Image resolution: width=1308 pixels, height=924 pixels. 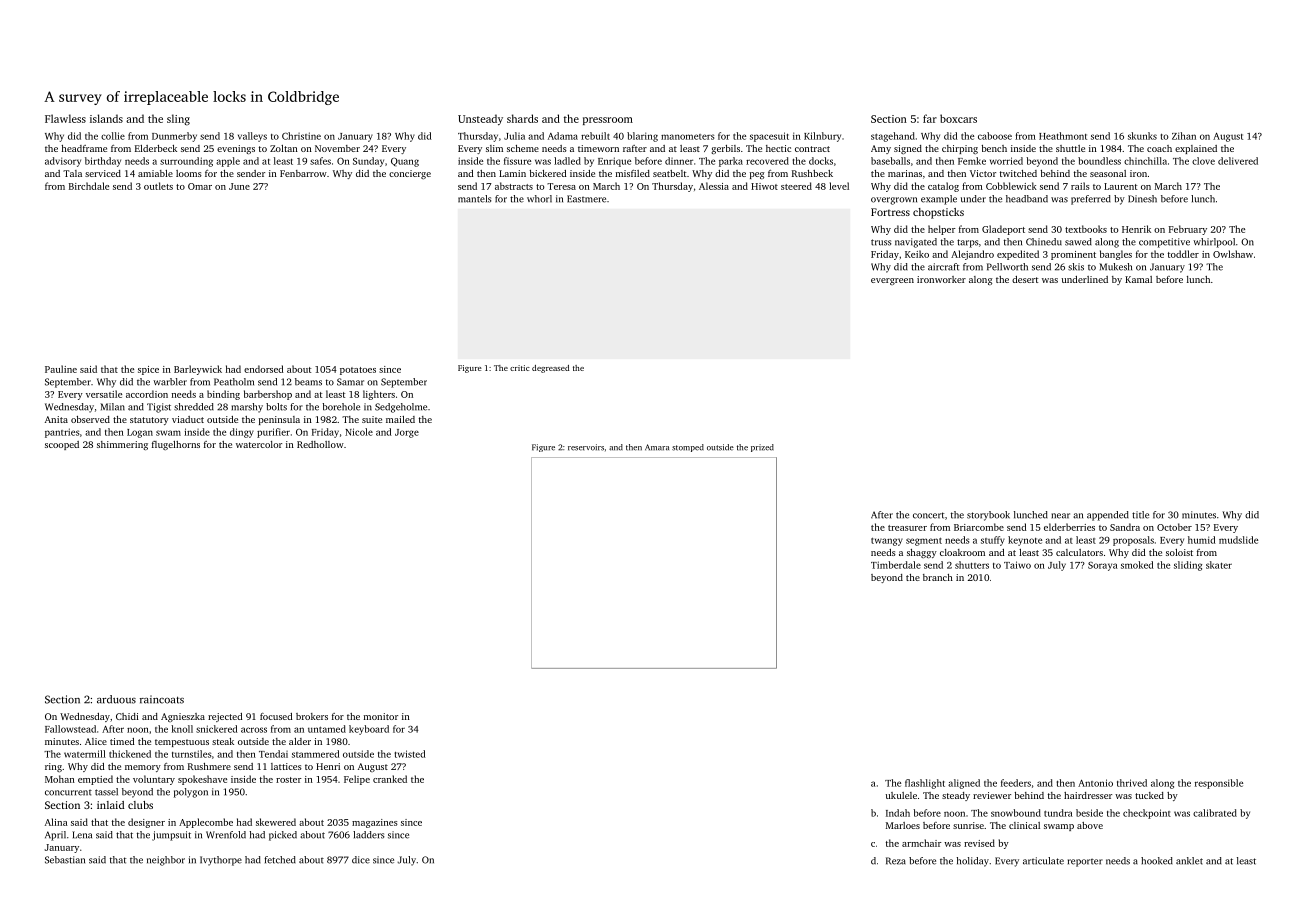 I want to click on headband, so click(x=1027, y=199).
